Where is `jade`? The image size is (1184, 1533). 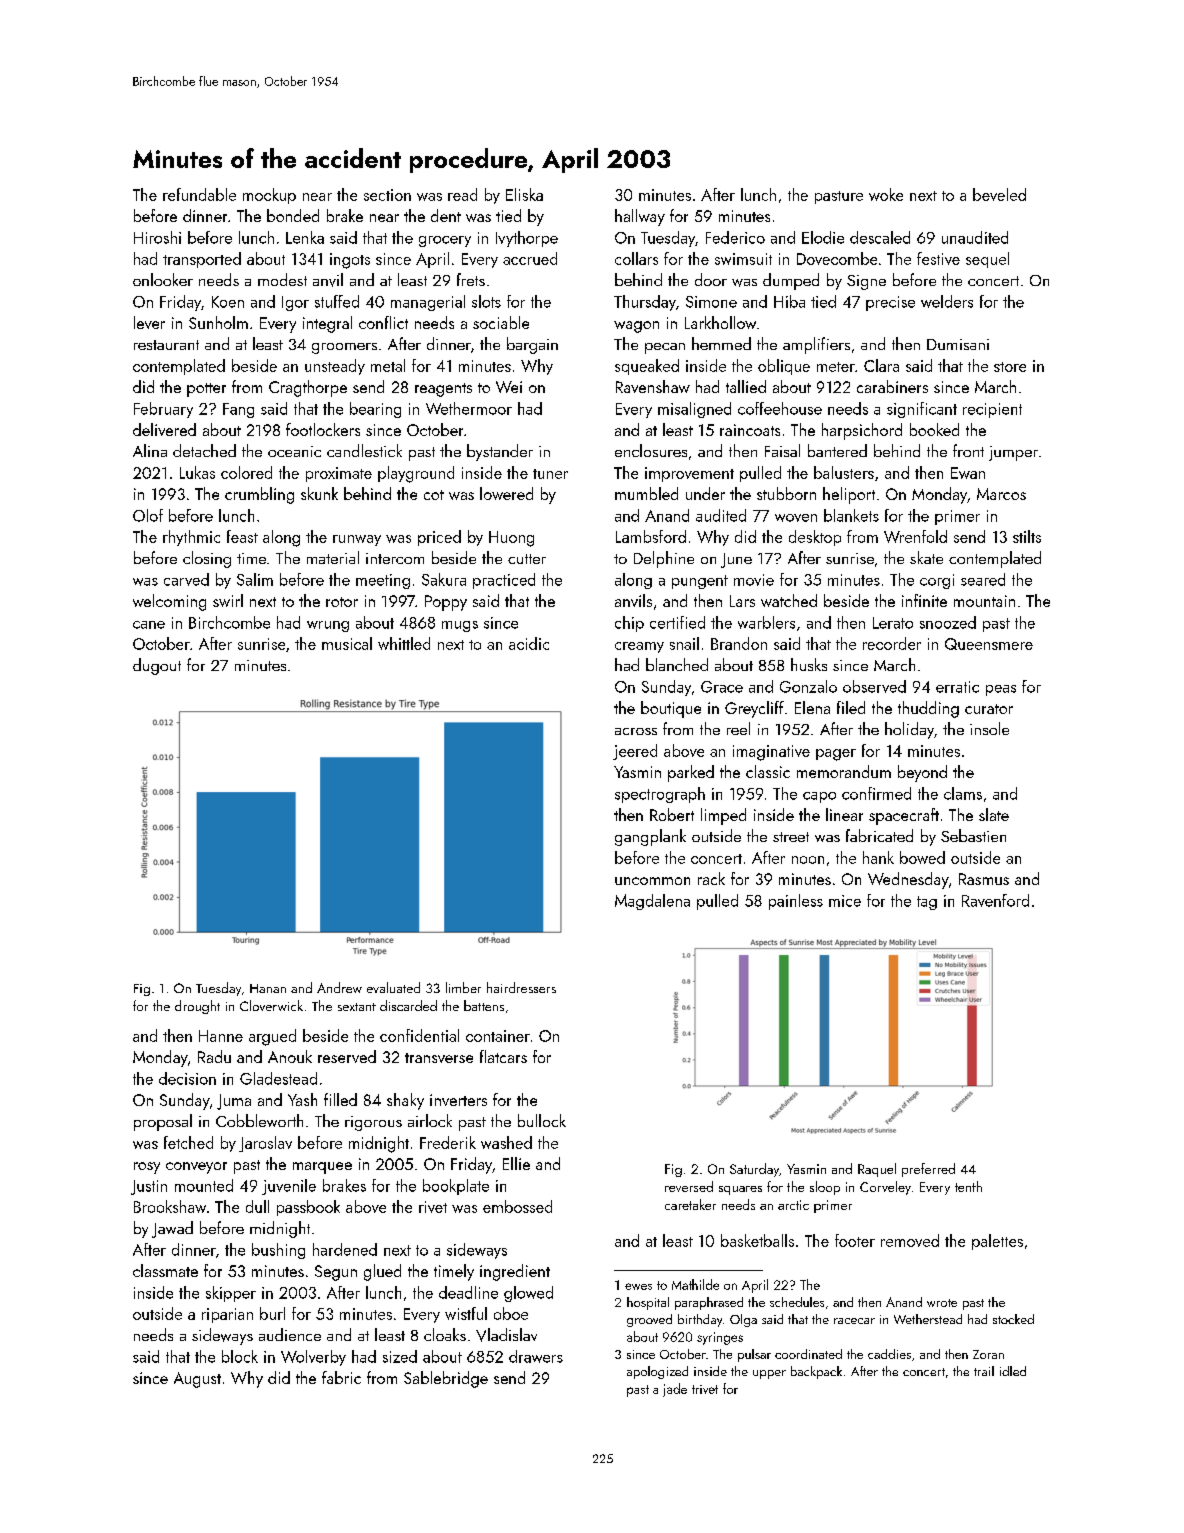
jade is located at coordinates (675, 1390).
